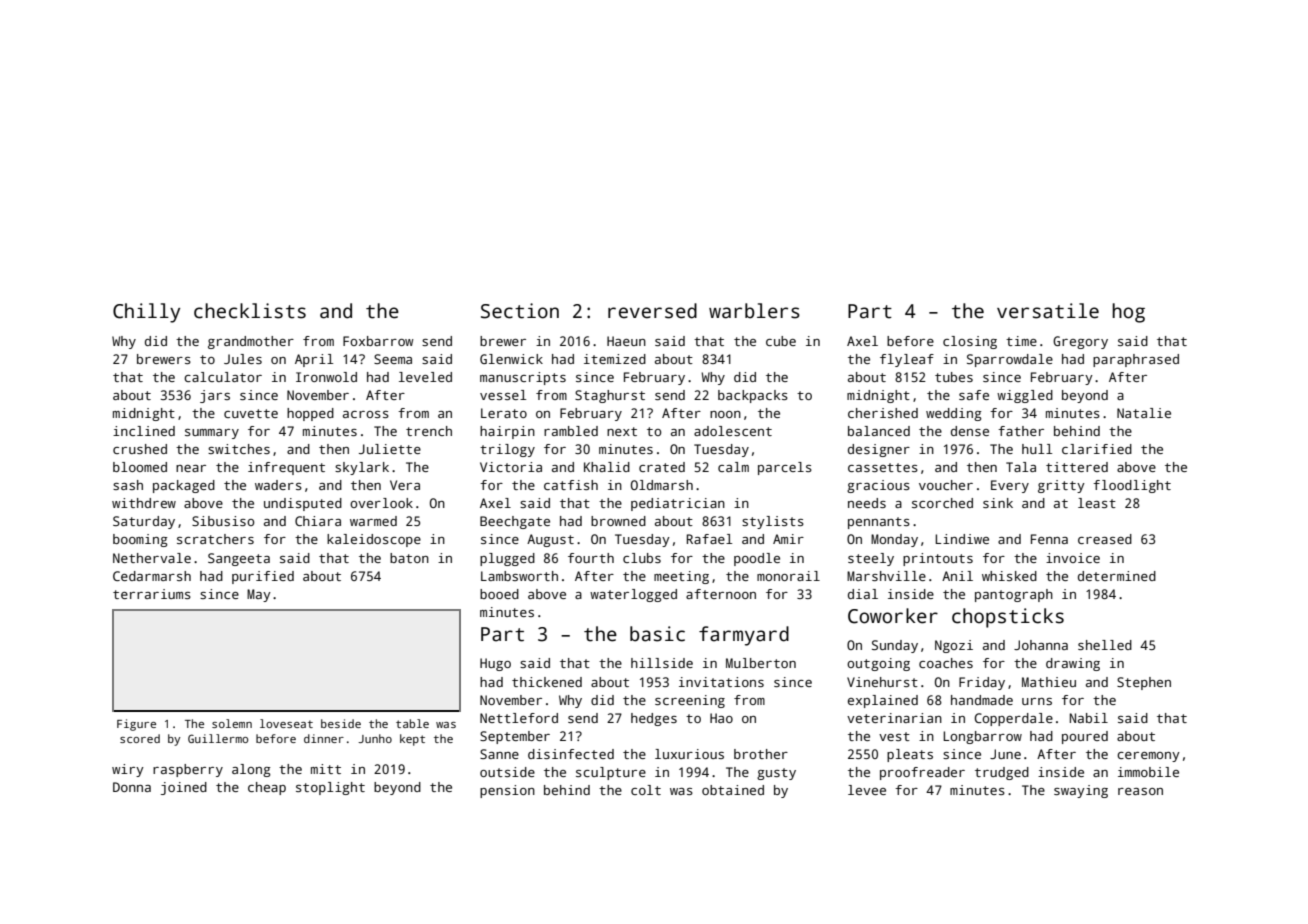 The height and width of the screenshot is (924, 1308). Describe the element at coordinates (867, 790) in the screenshot. I see `levee` at that location.
